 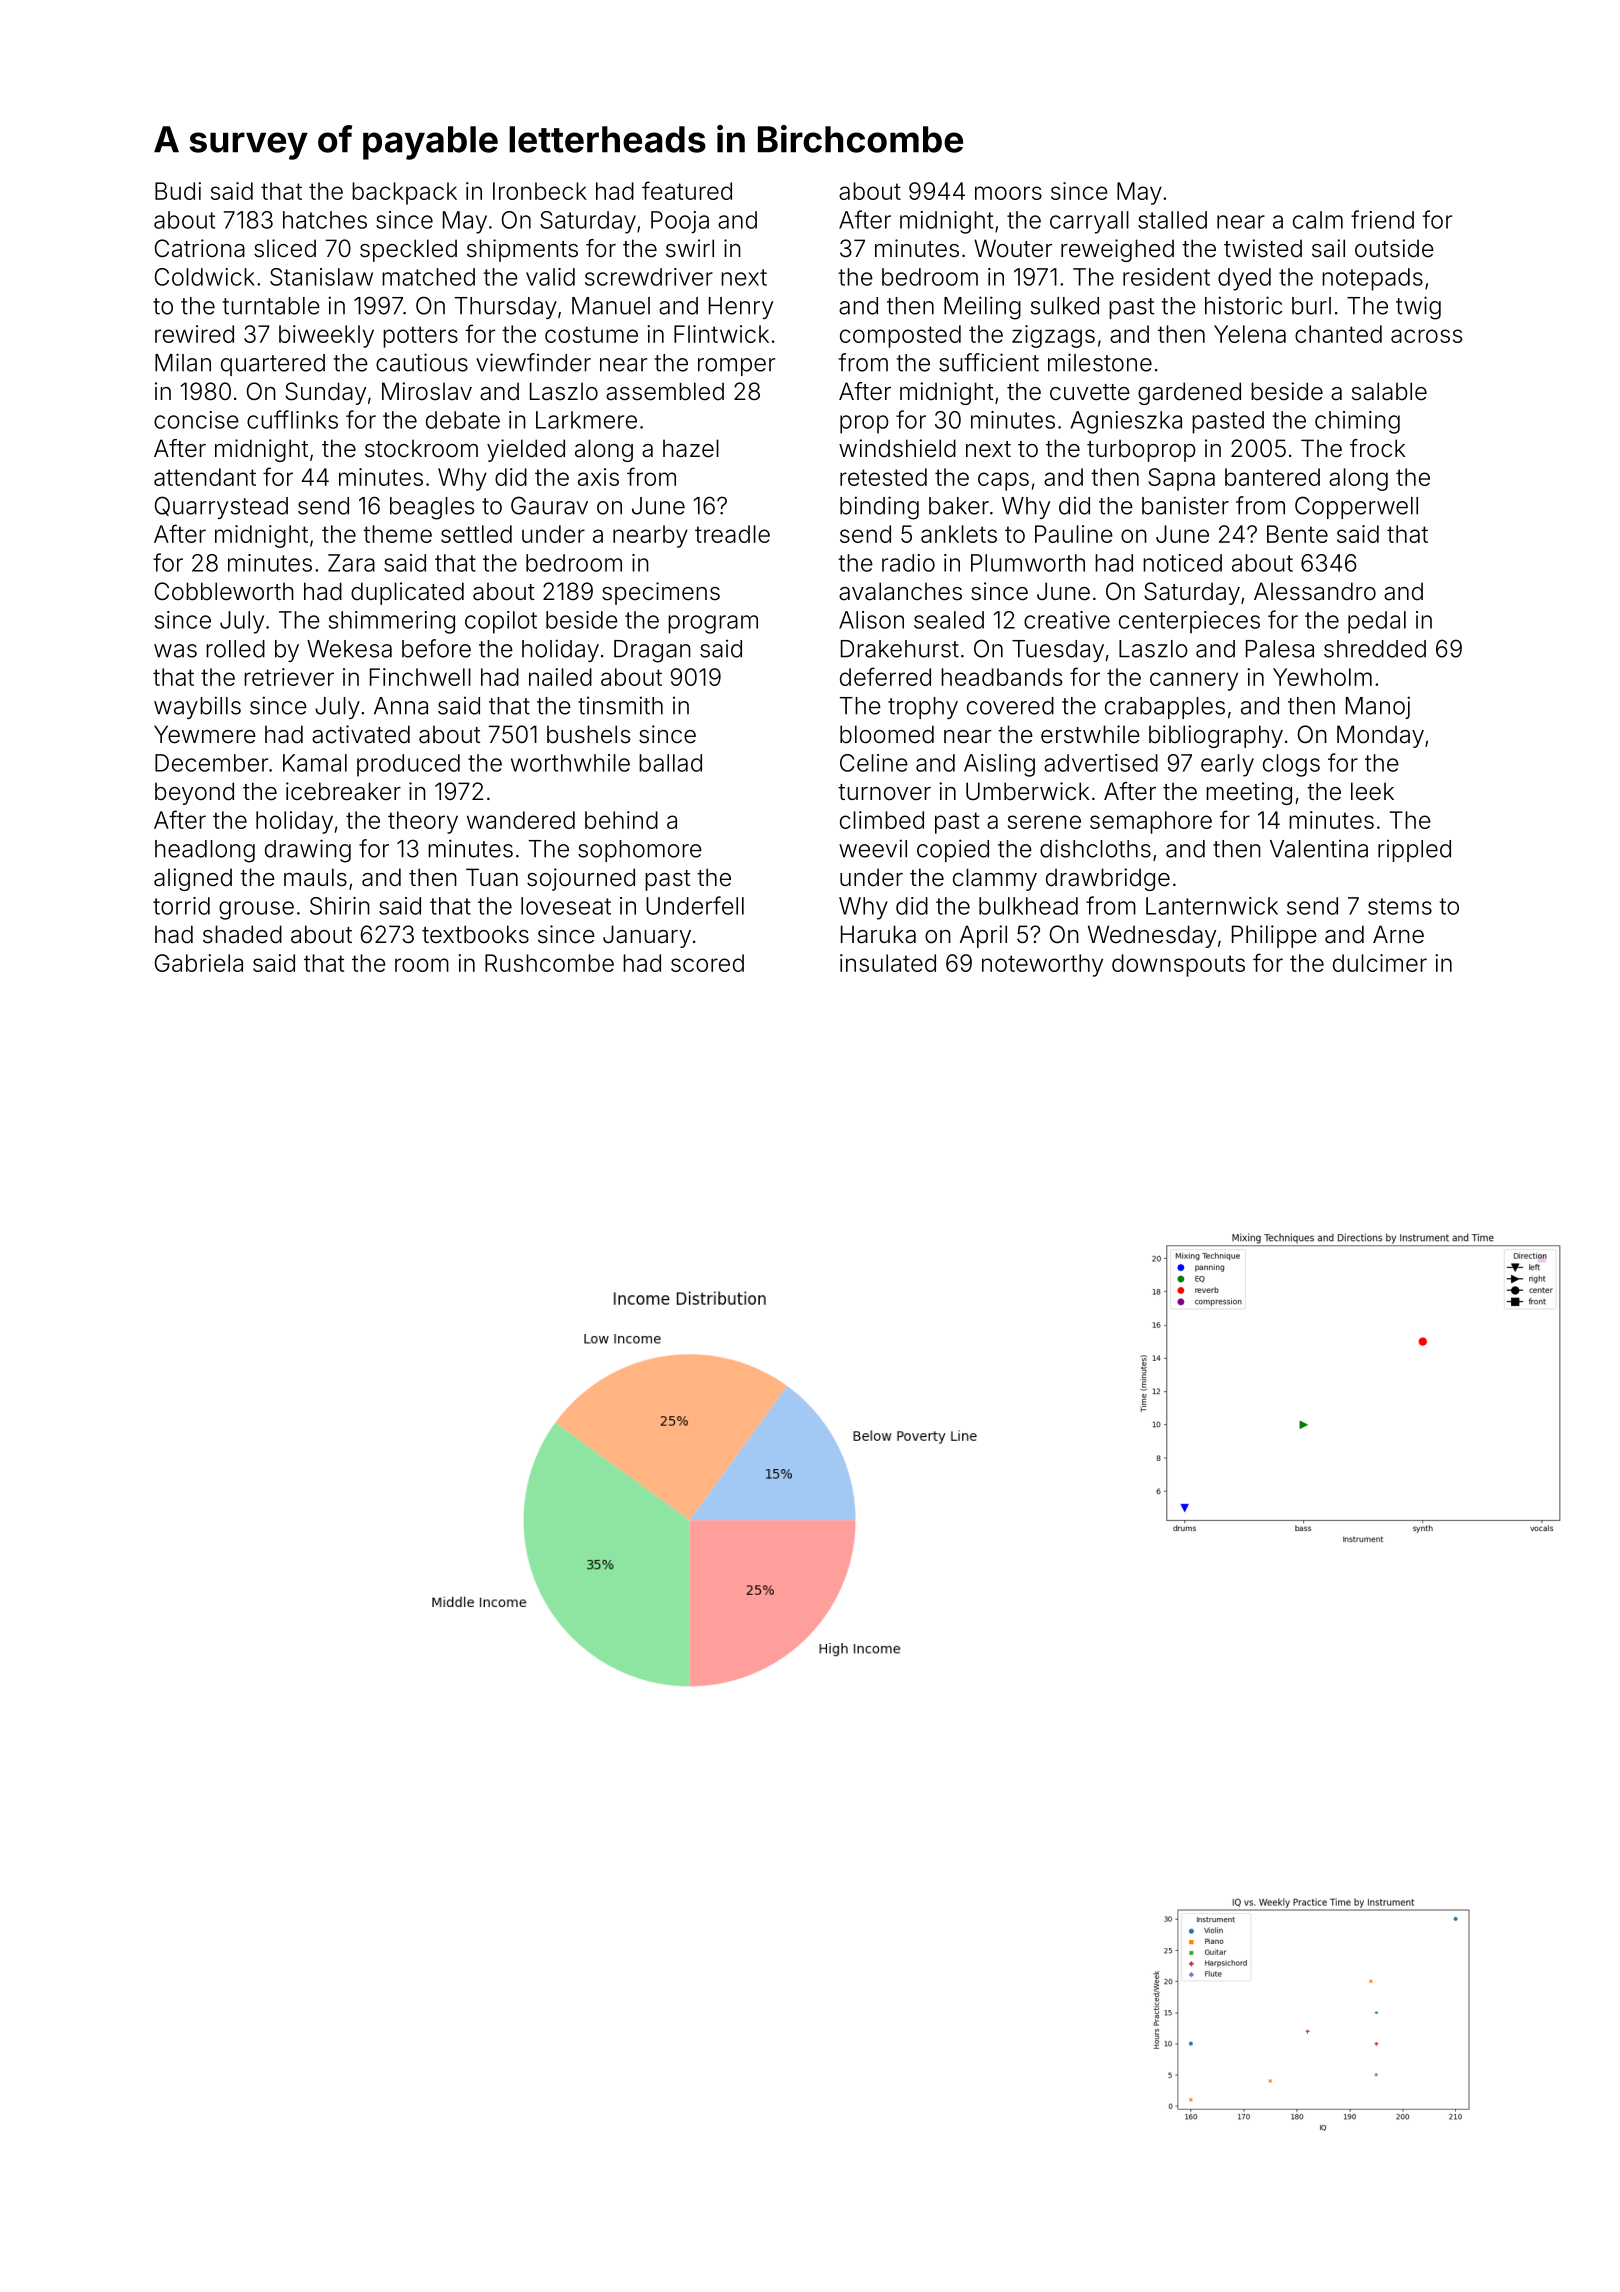 I want to click on Finchwell, so click(x=420, y=677).
